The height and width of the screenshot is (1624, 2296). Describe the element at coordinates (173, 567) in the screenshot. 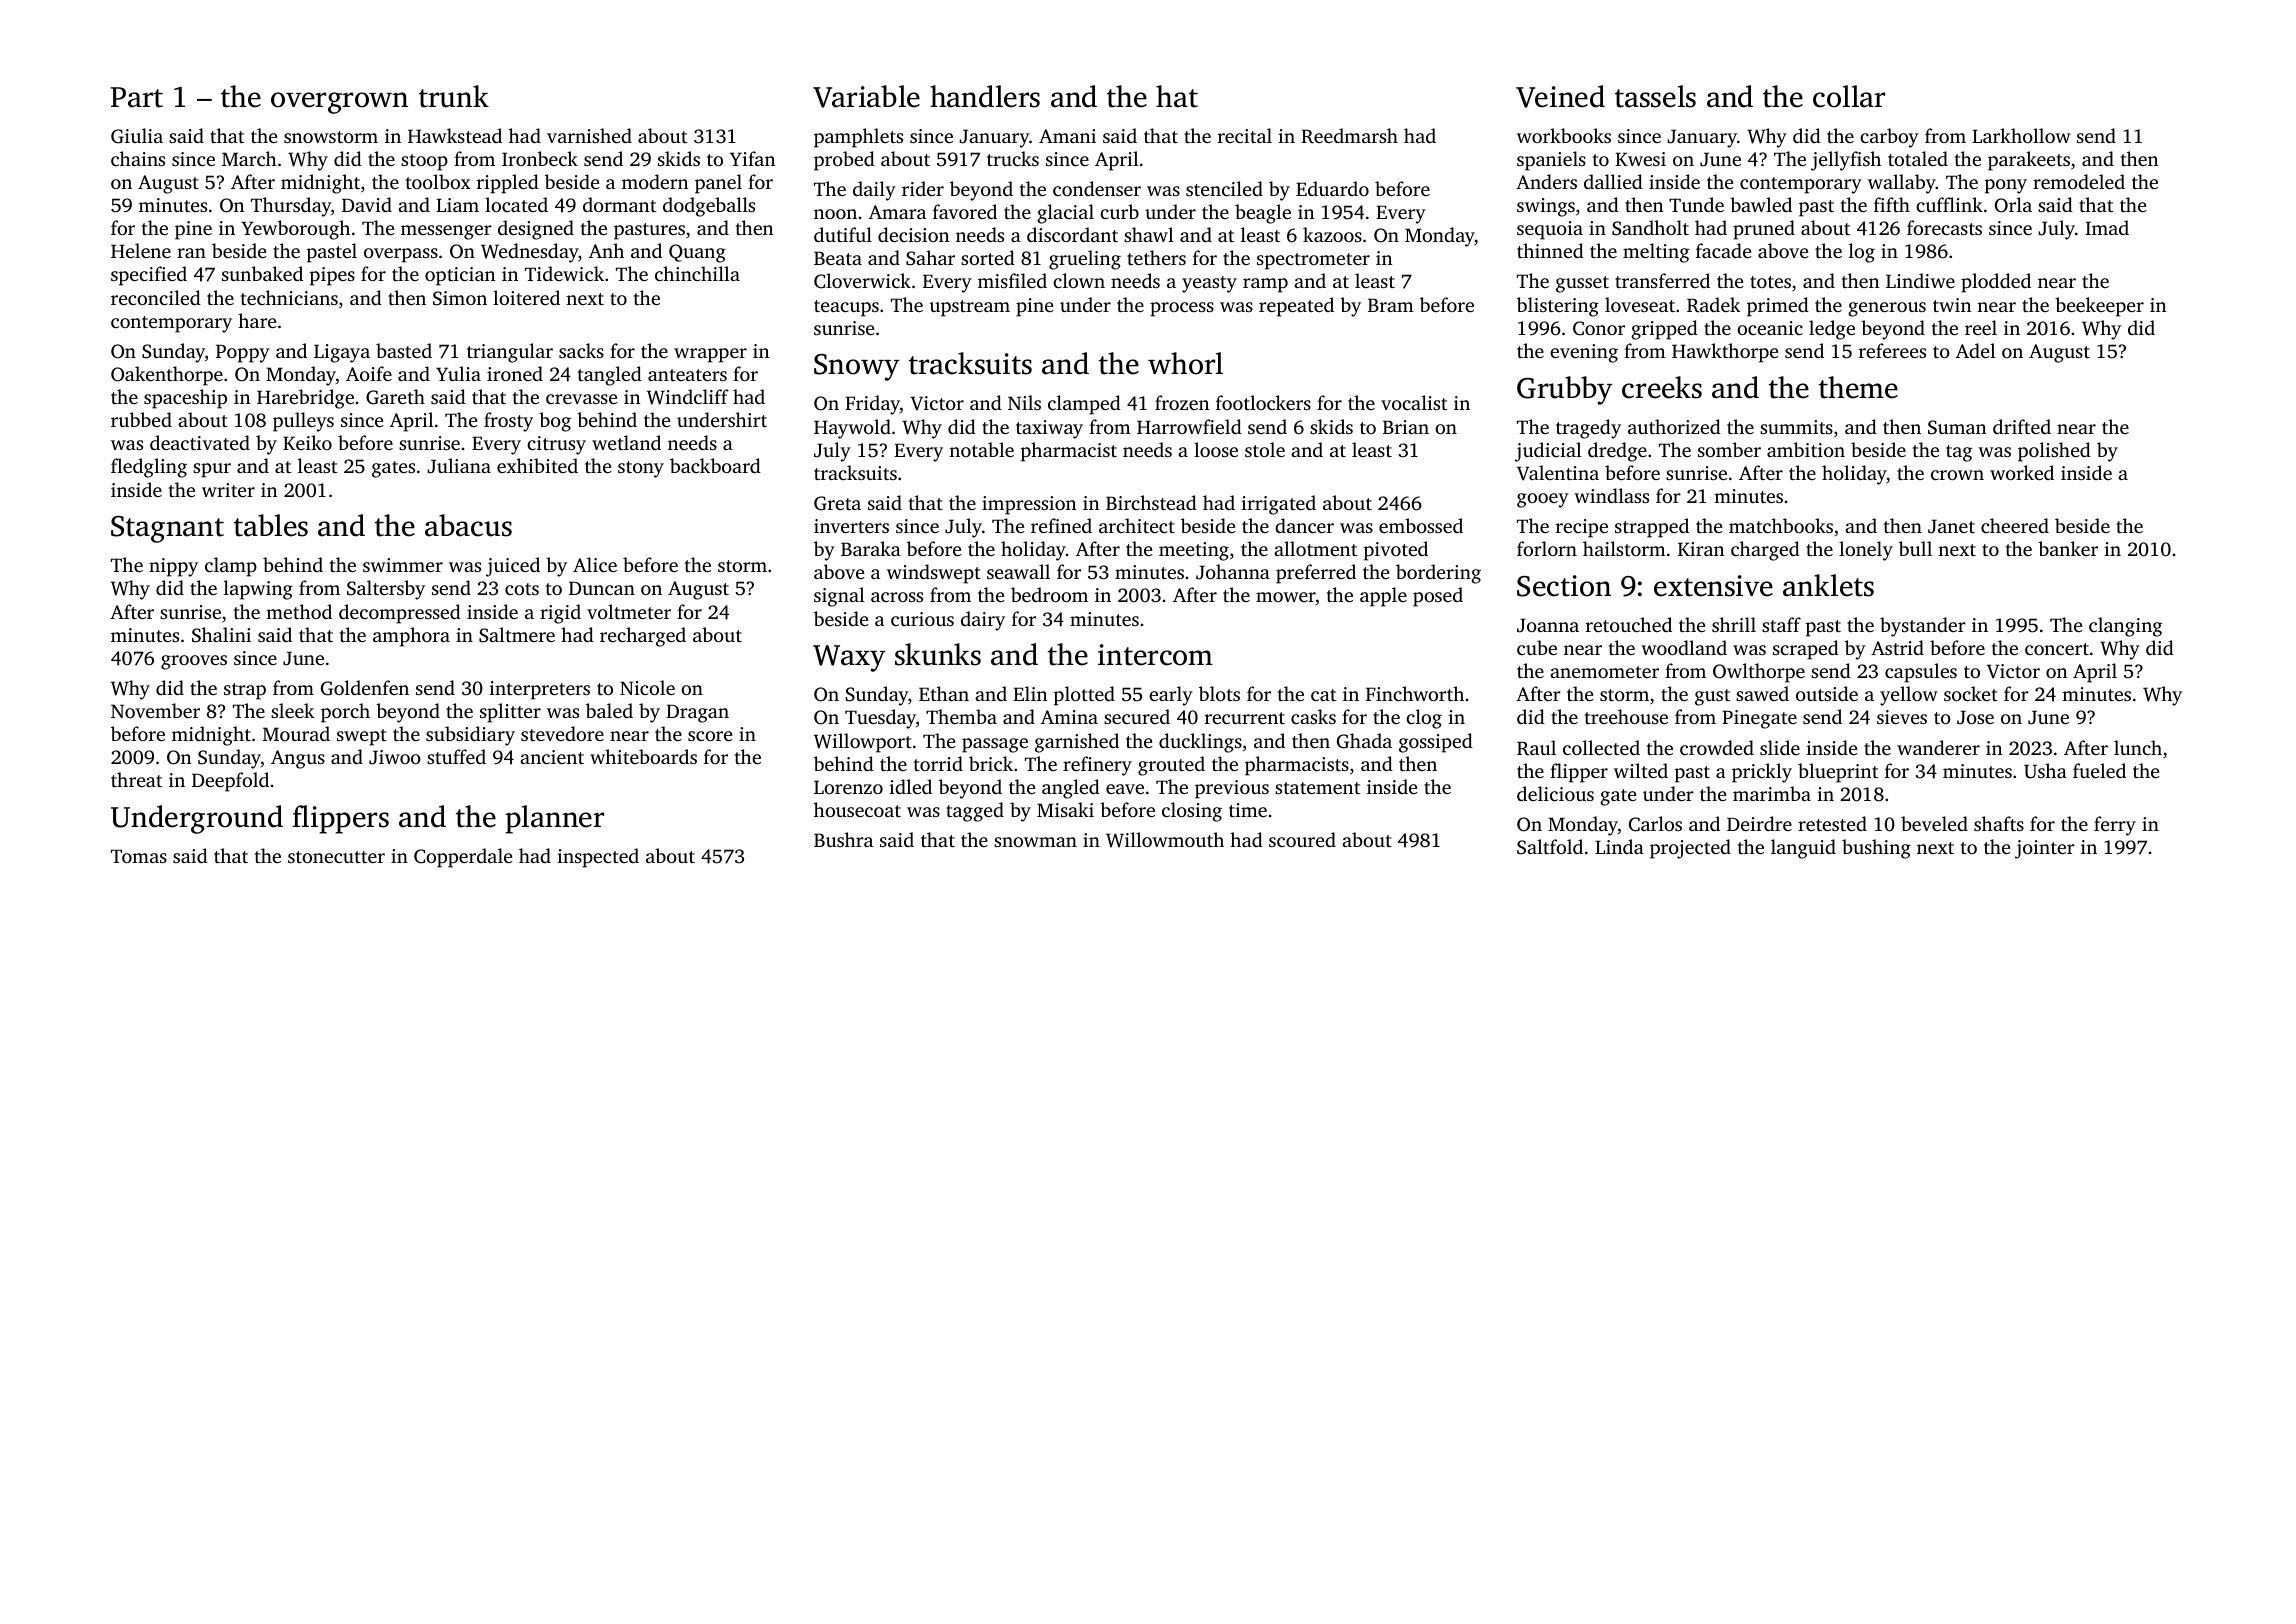

I see `nippy` at that location.
